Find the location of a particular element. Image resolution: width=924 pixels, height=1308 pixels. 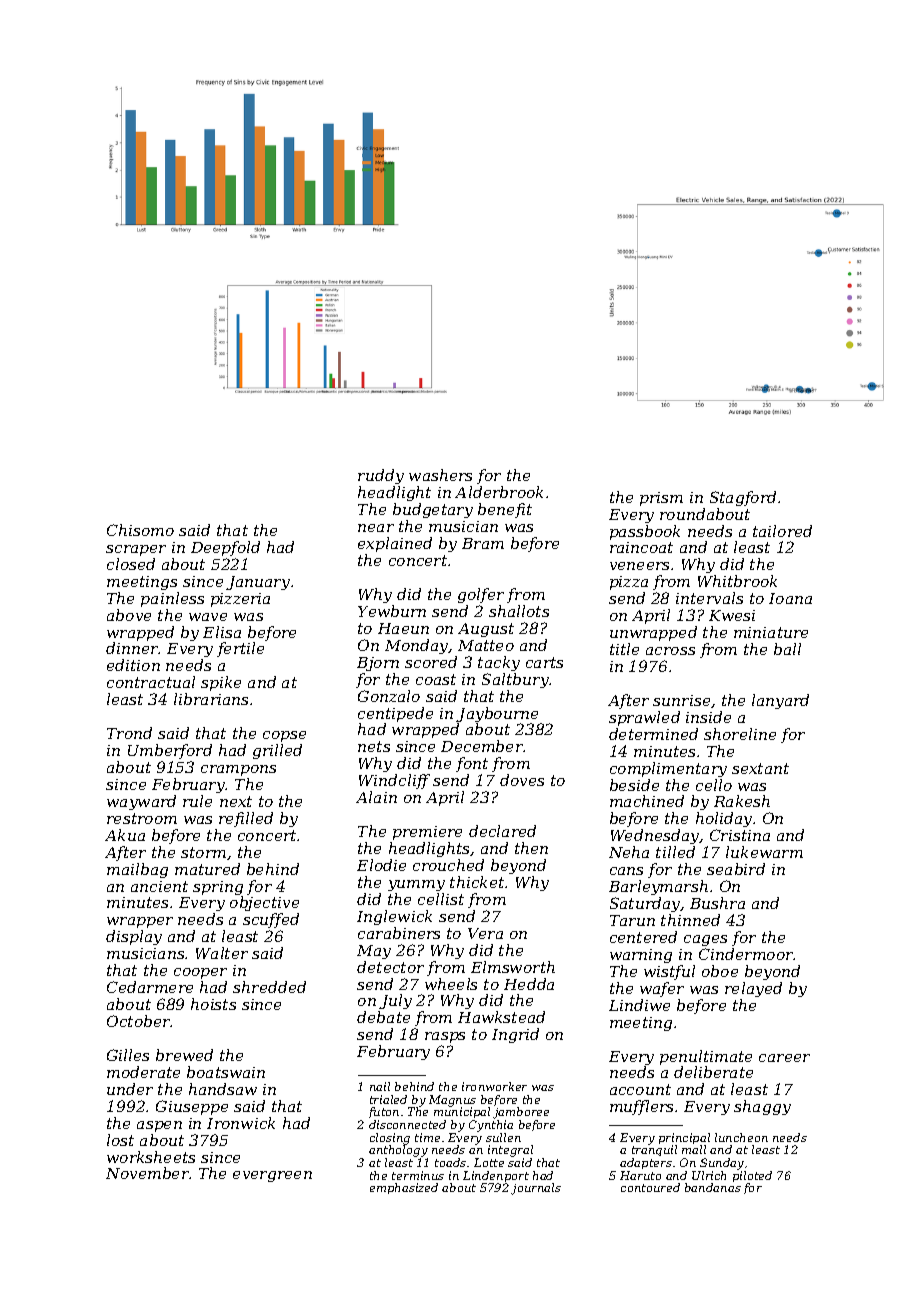

brewed is located at coordinates (184, 1055).
